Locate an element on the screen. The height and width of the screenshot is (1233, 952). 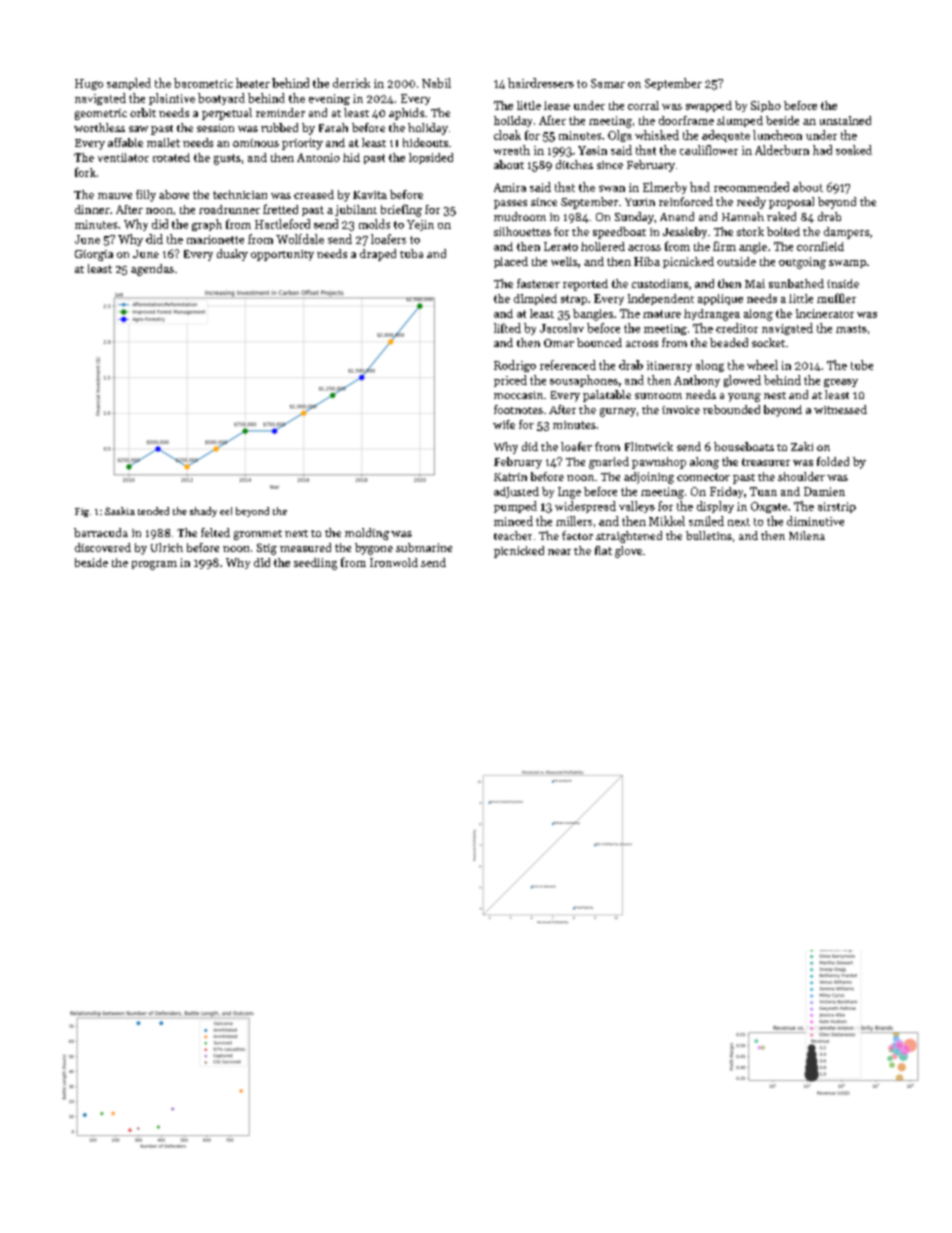
Sipho is located at coordinates (766, 106).
